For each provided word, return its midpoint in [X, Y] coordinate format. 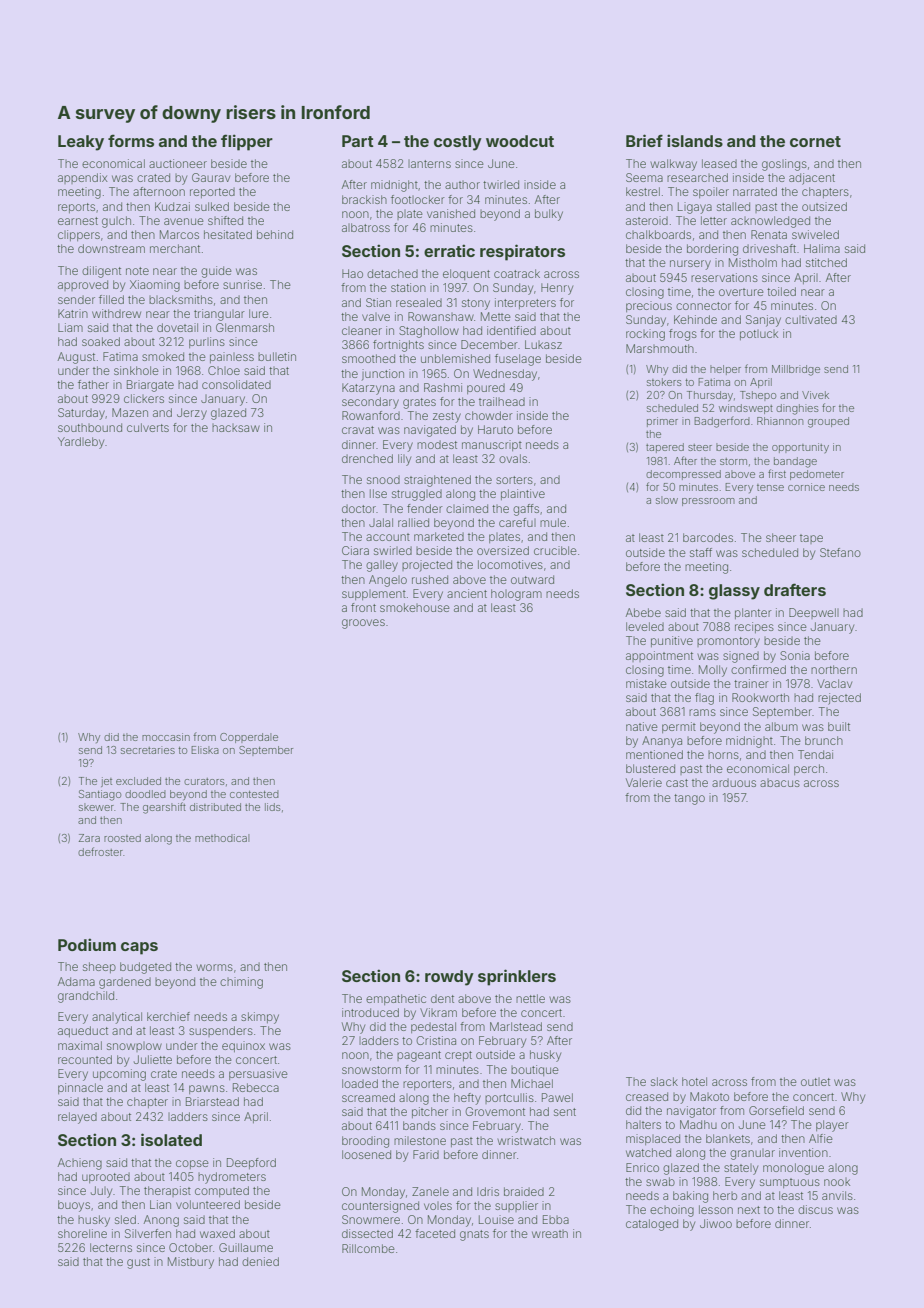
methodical [222, 838]
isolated [171, 1139]
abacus [780, 783]
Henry [557, 289]
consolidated [236, 384]
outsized [824, 206]
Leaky [81, 143]
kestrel [643, 191]
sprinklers [517, 977]
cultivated [811, 319]
